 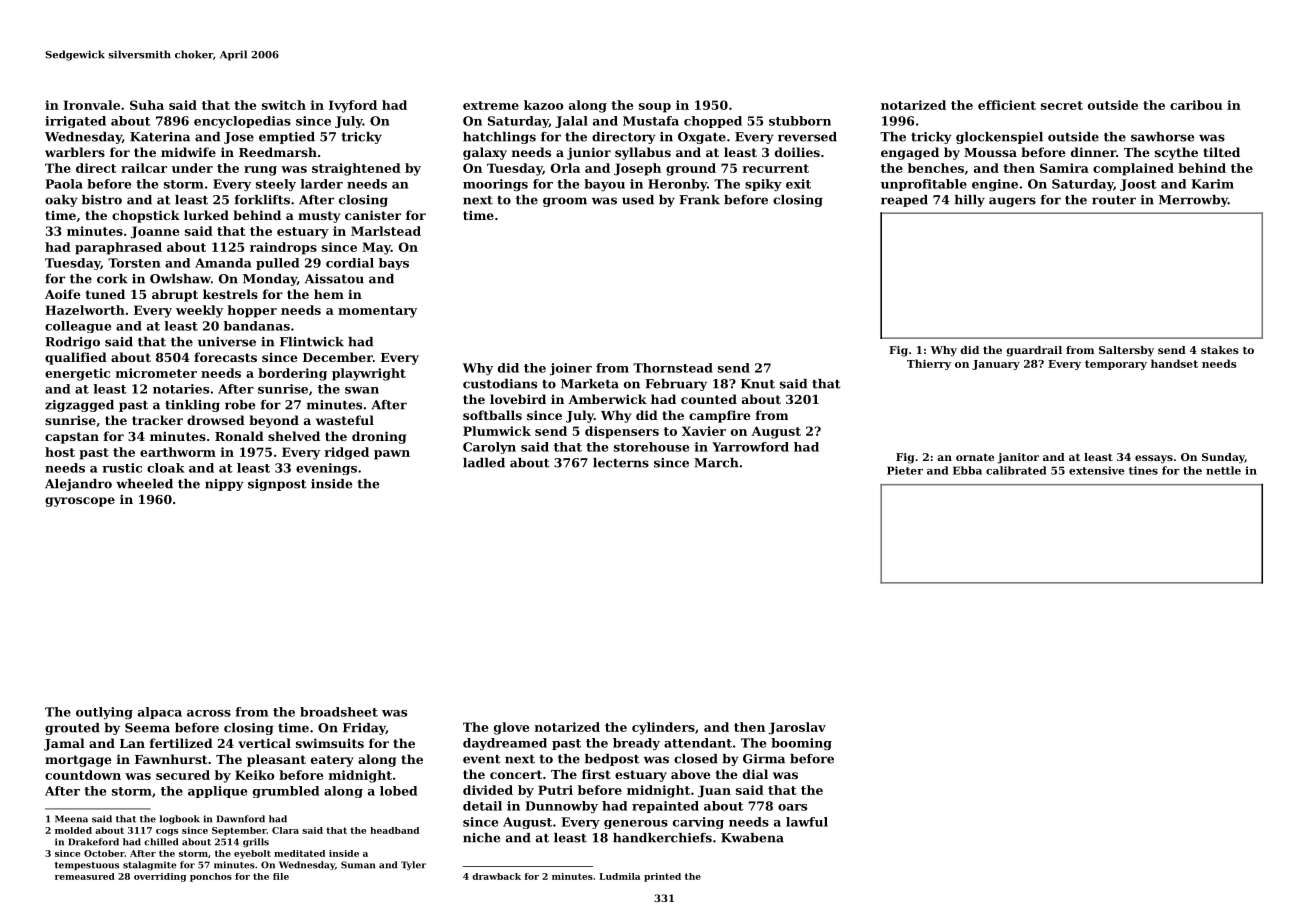 What do you see at coordinates (801, 744) in the screenshot?
I see `booming` at bounding box center [801, 744].
